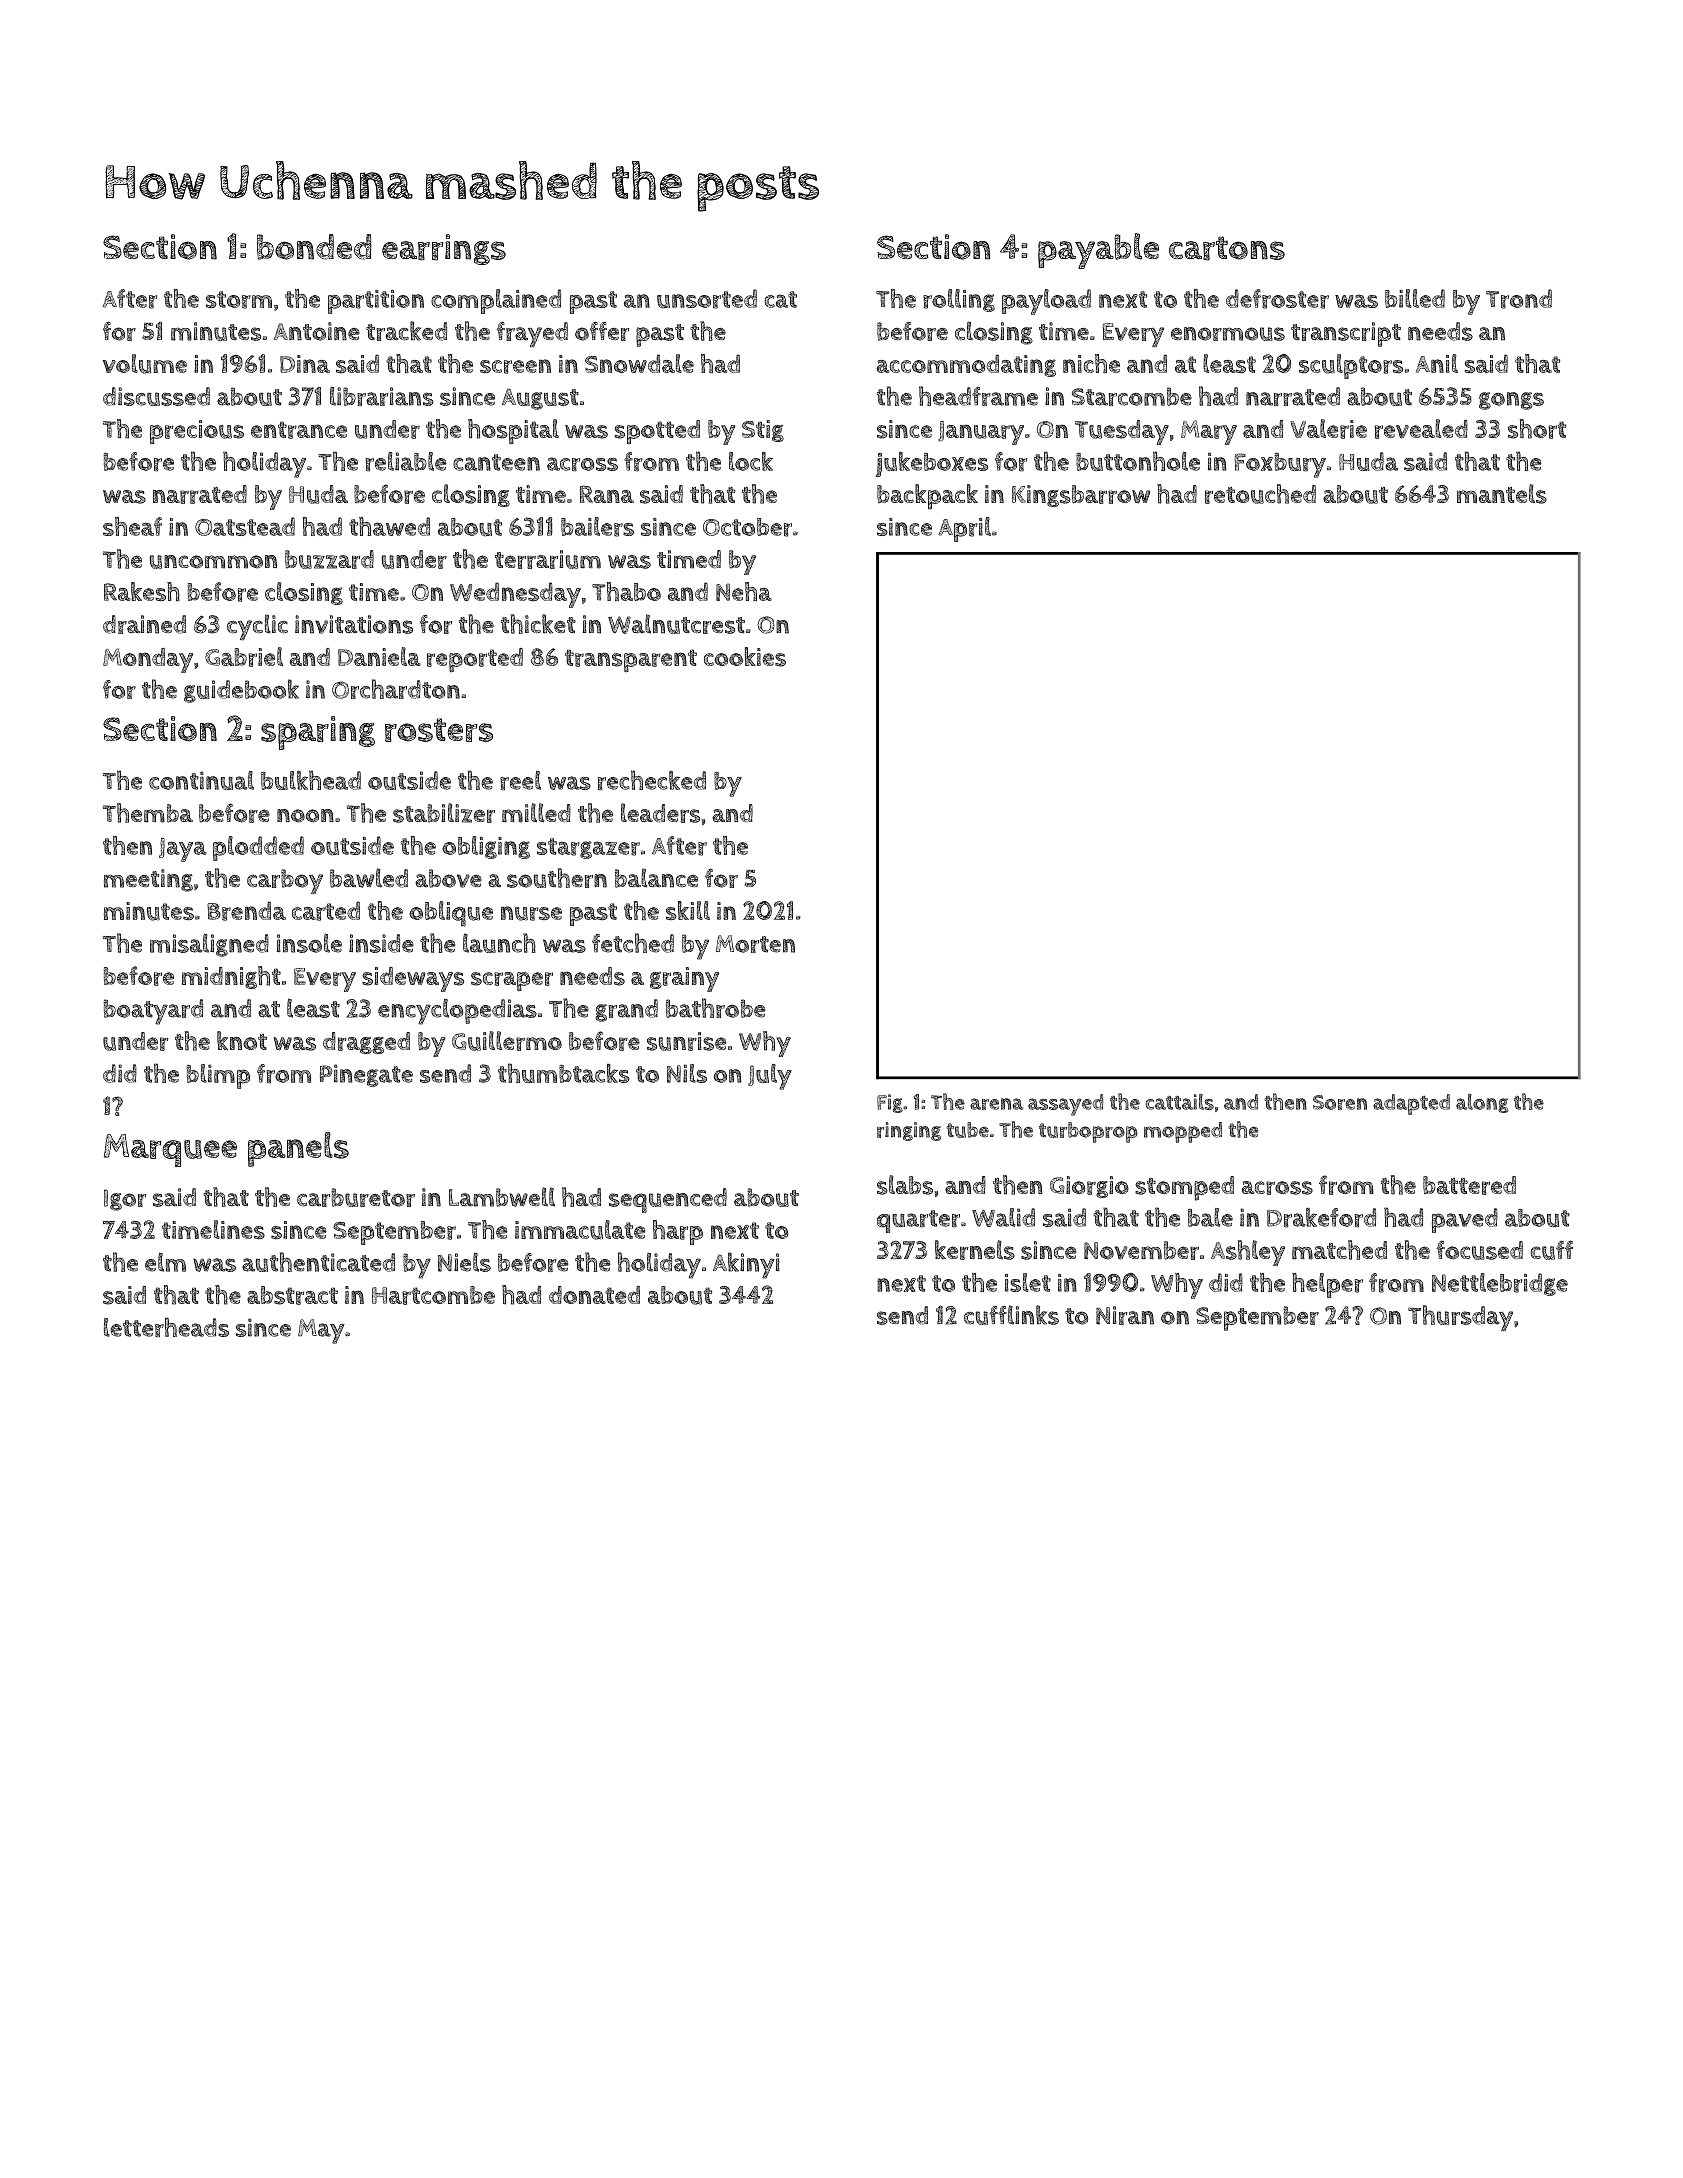  Describe the element at coordinates (707, 299) in the screenshot. I see `unsorted` at that location.
